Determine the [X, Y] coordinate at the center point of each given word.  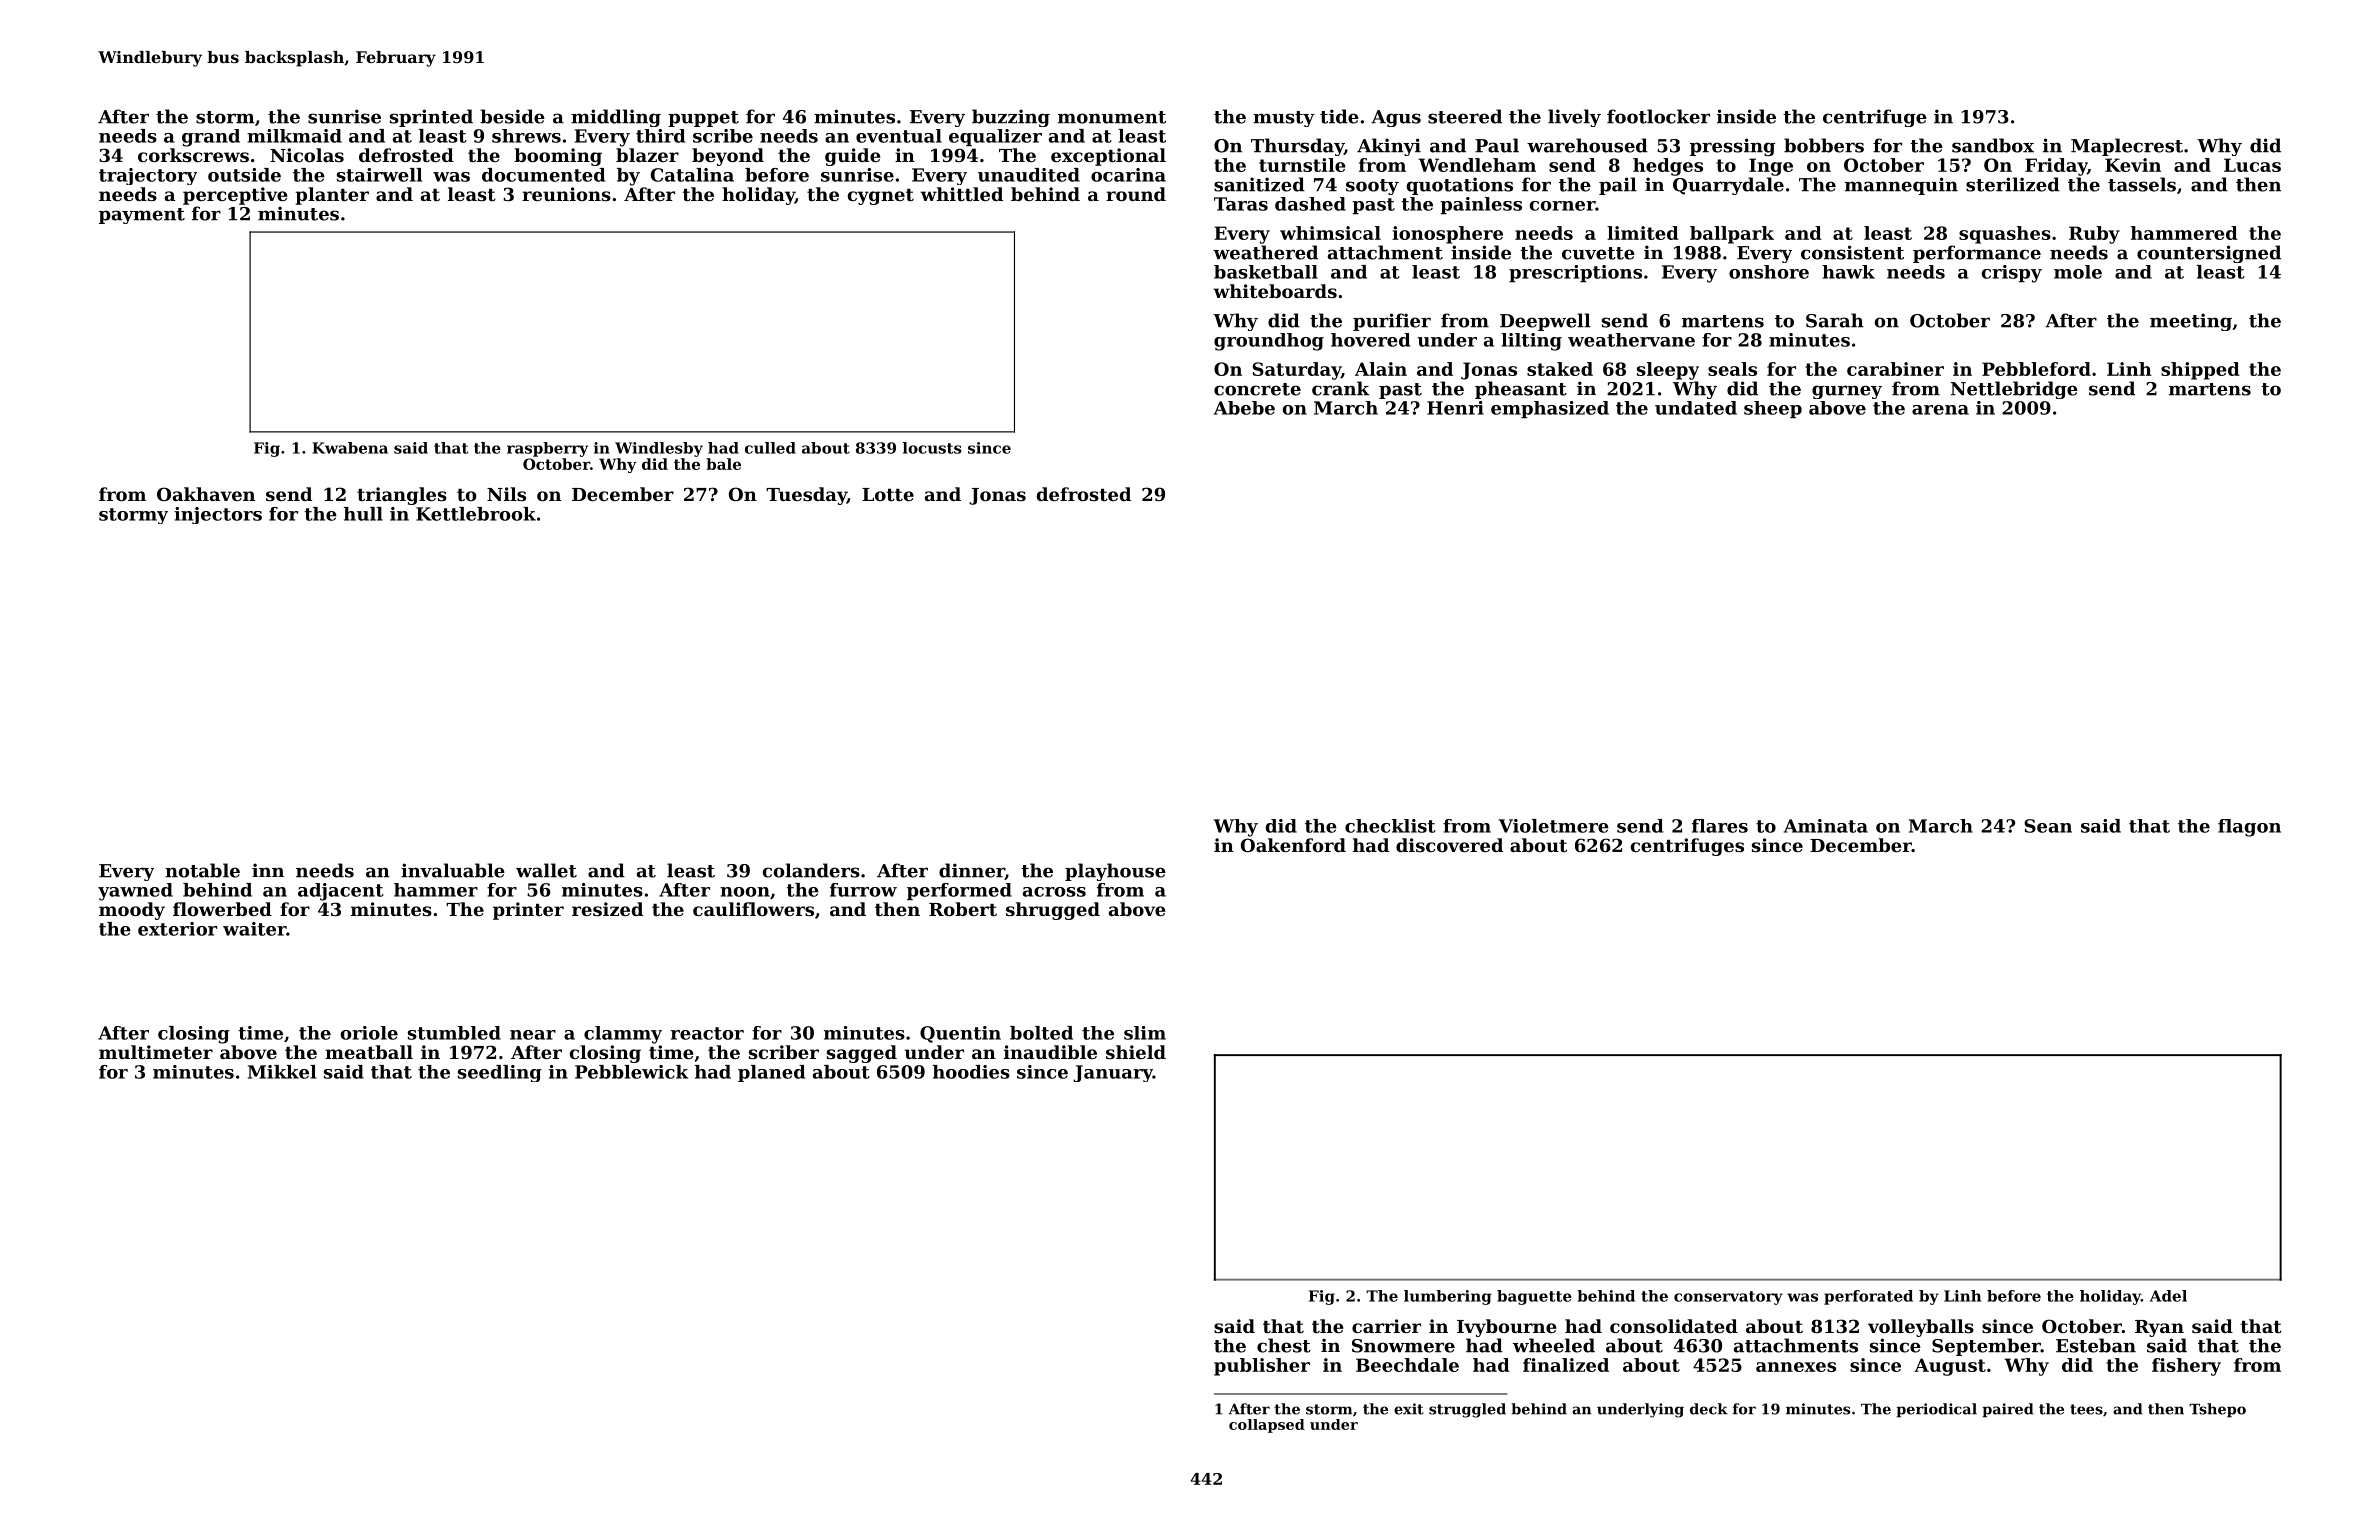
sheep [1773, 409]
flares [1720, 826]
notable [202, 870]
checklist [1390, 826]
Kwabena [350, 448]
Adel [2168, 1296]
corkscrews [193, 155]
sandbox [1993, 145]
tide [1339, 116]
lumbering [1447, 1297]
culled [770, 448]
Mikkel [282, 1072]
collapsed [1267, 1426]
